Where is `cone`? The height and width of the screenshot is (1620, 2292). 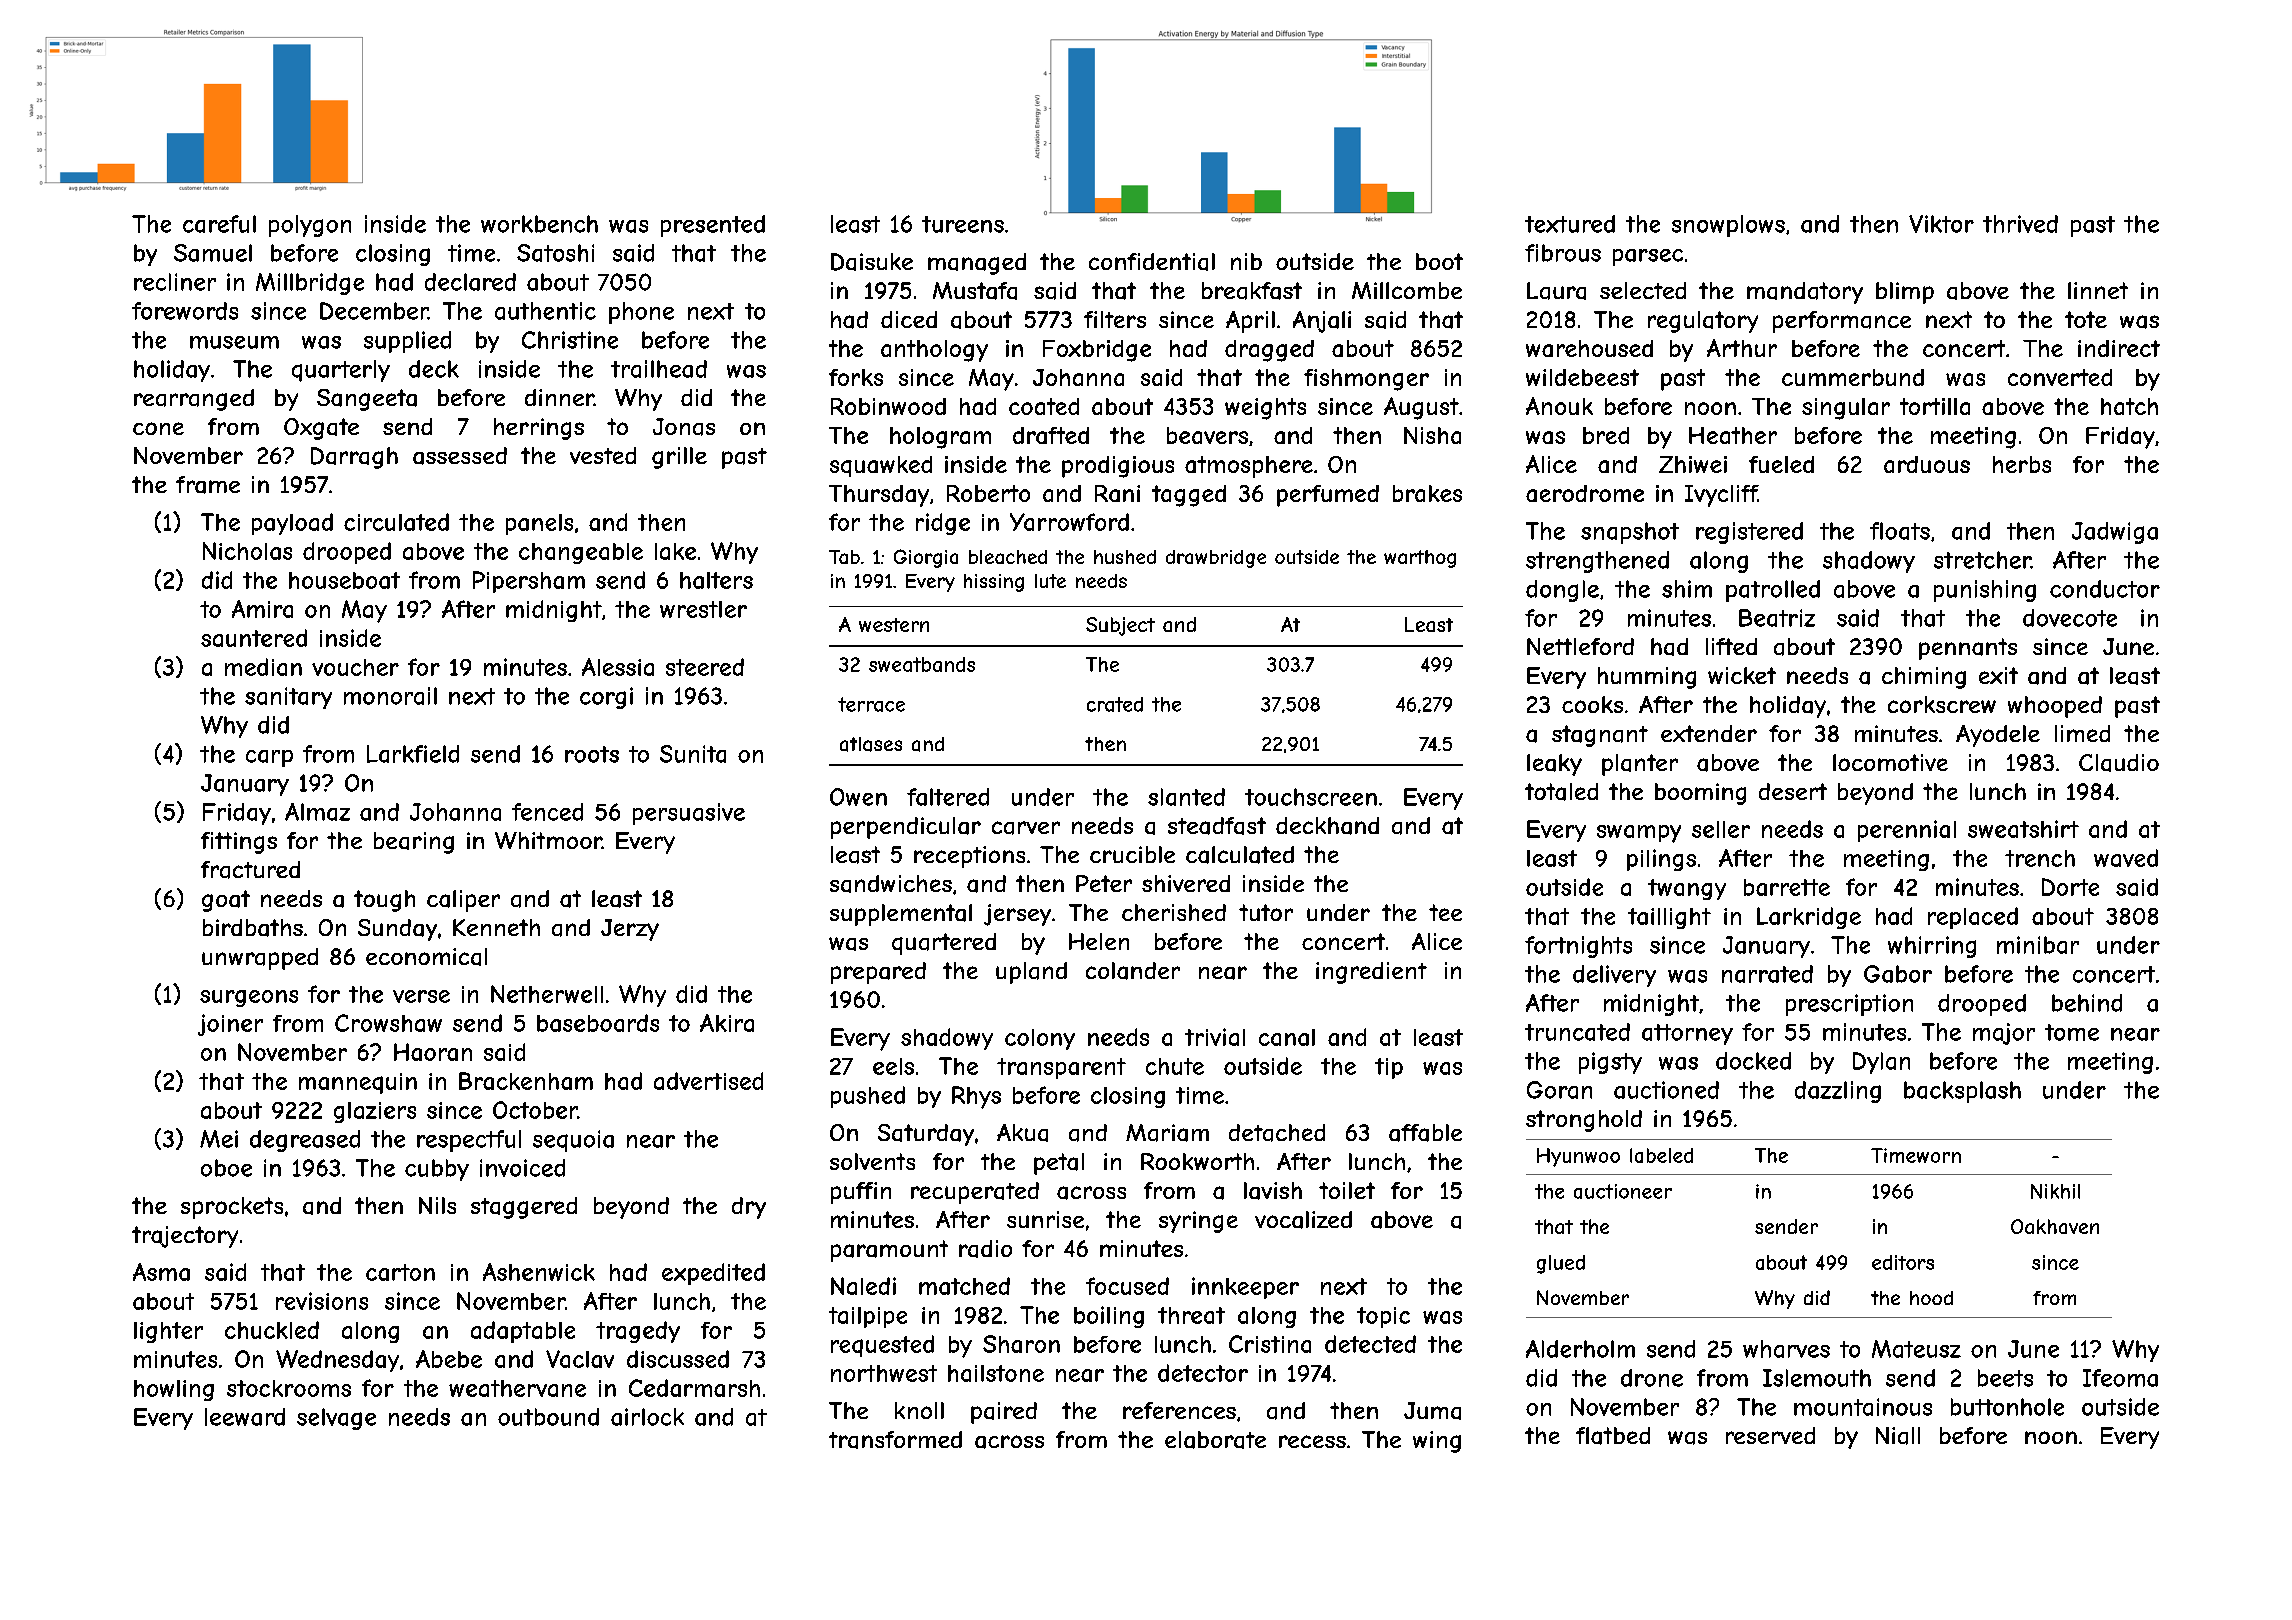 cone is located at coordinates (158, 428).
